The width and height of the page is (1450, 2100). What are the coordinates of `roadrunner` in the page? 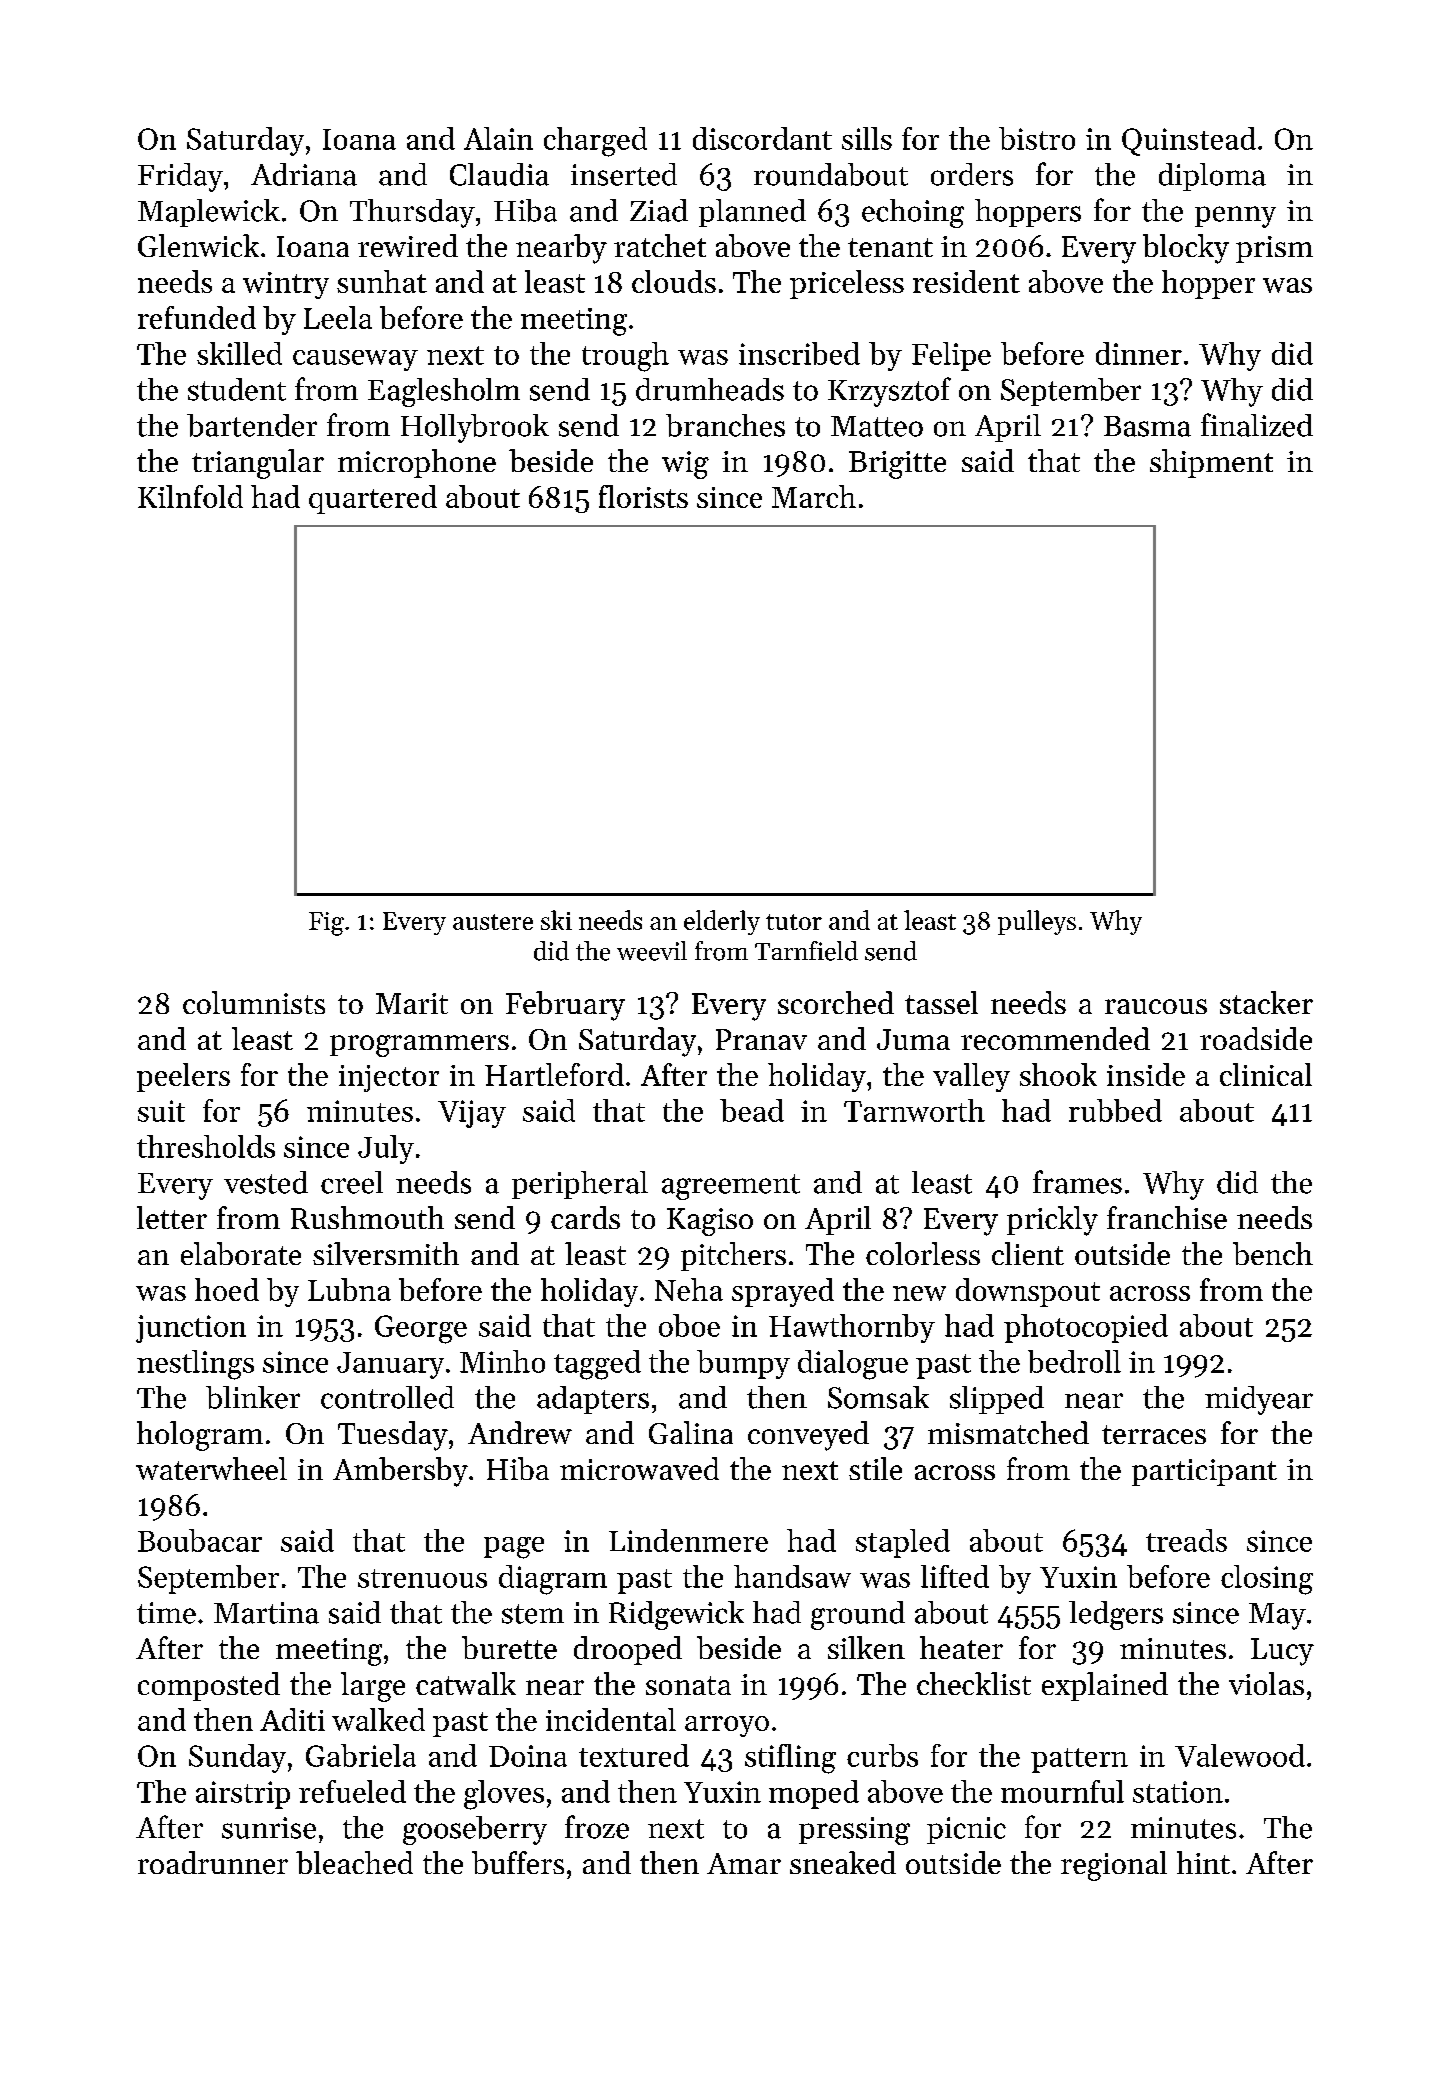 It's located at (213, 1862).
